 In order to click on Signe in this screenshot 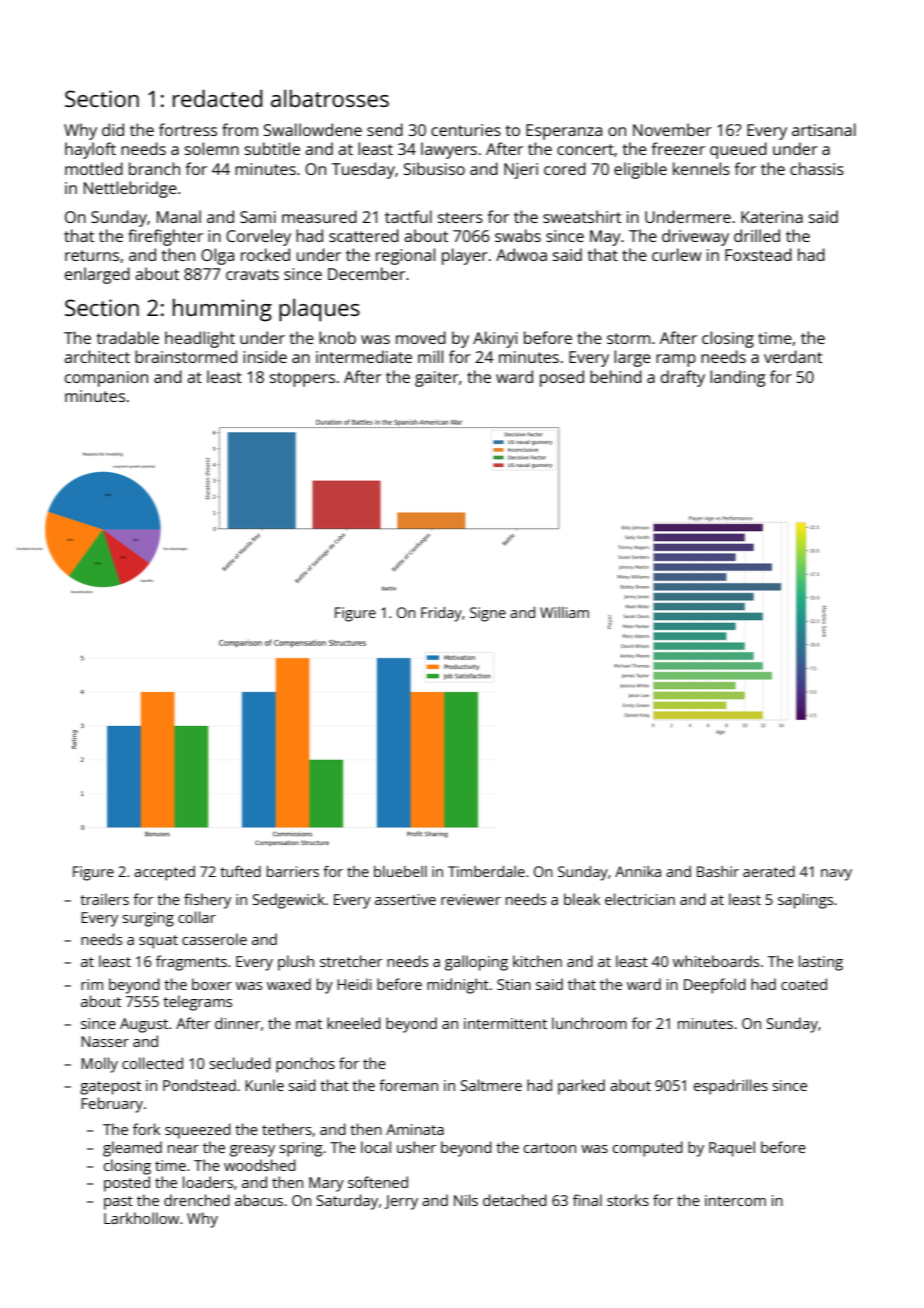, I will do `click(488, 614)`.
